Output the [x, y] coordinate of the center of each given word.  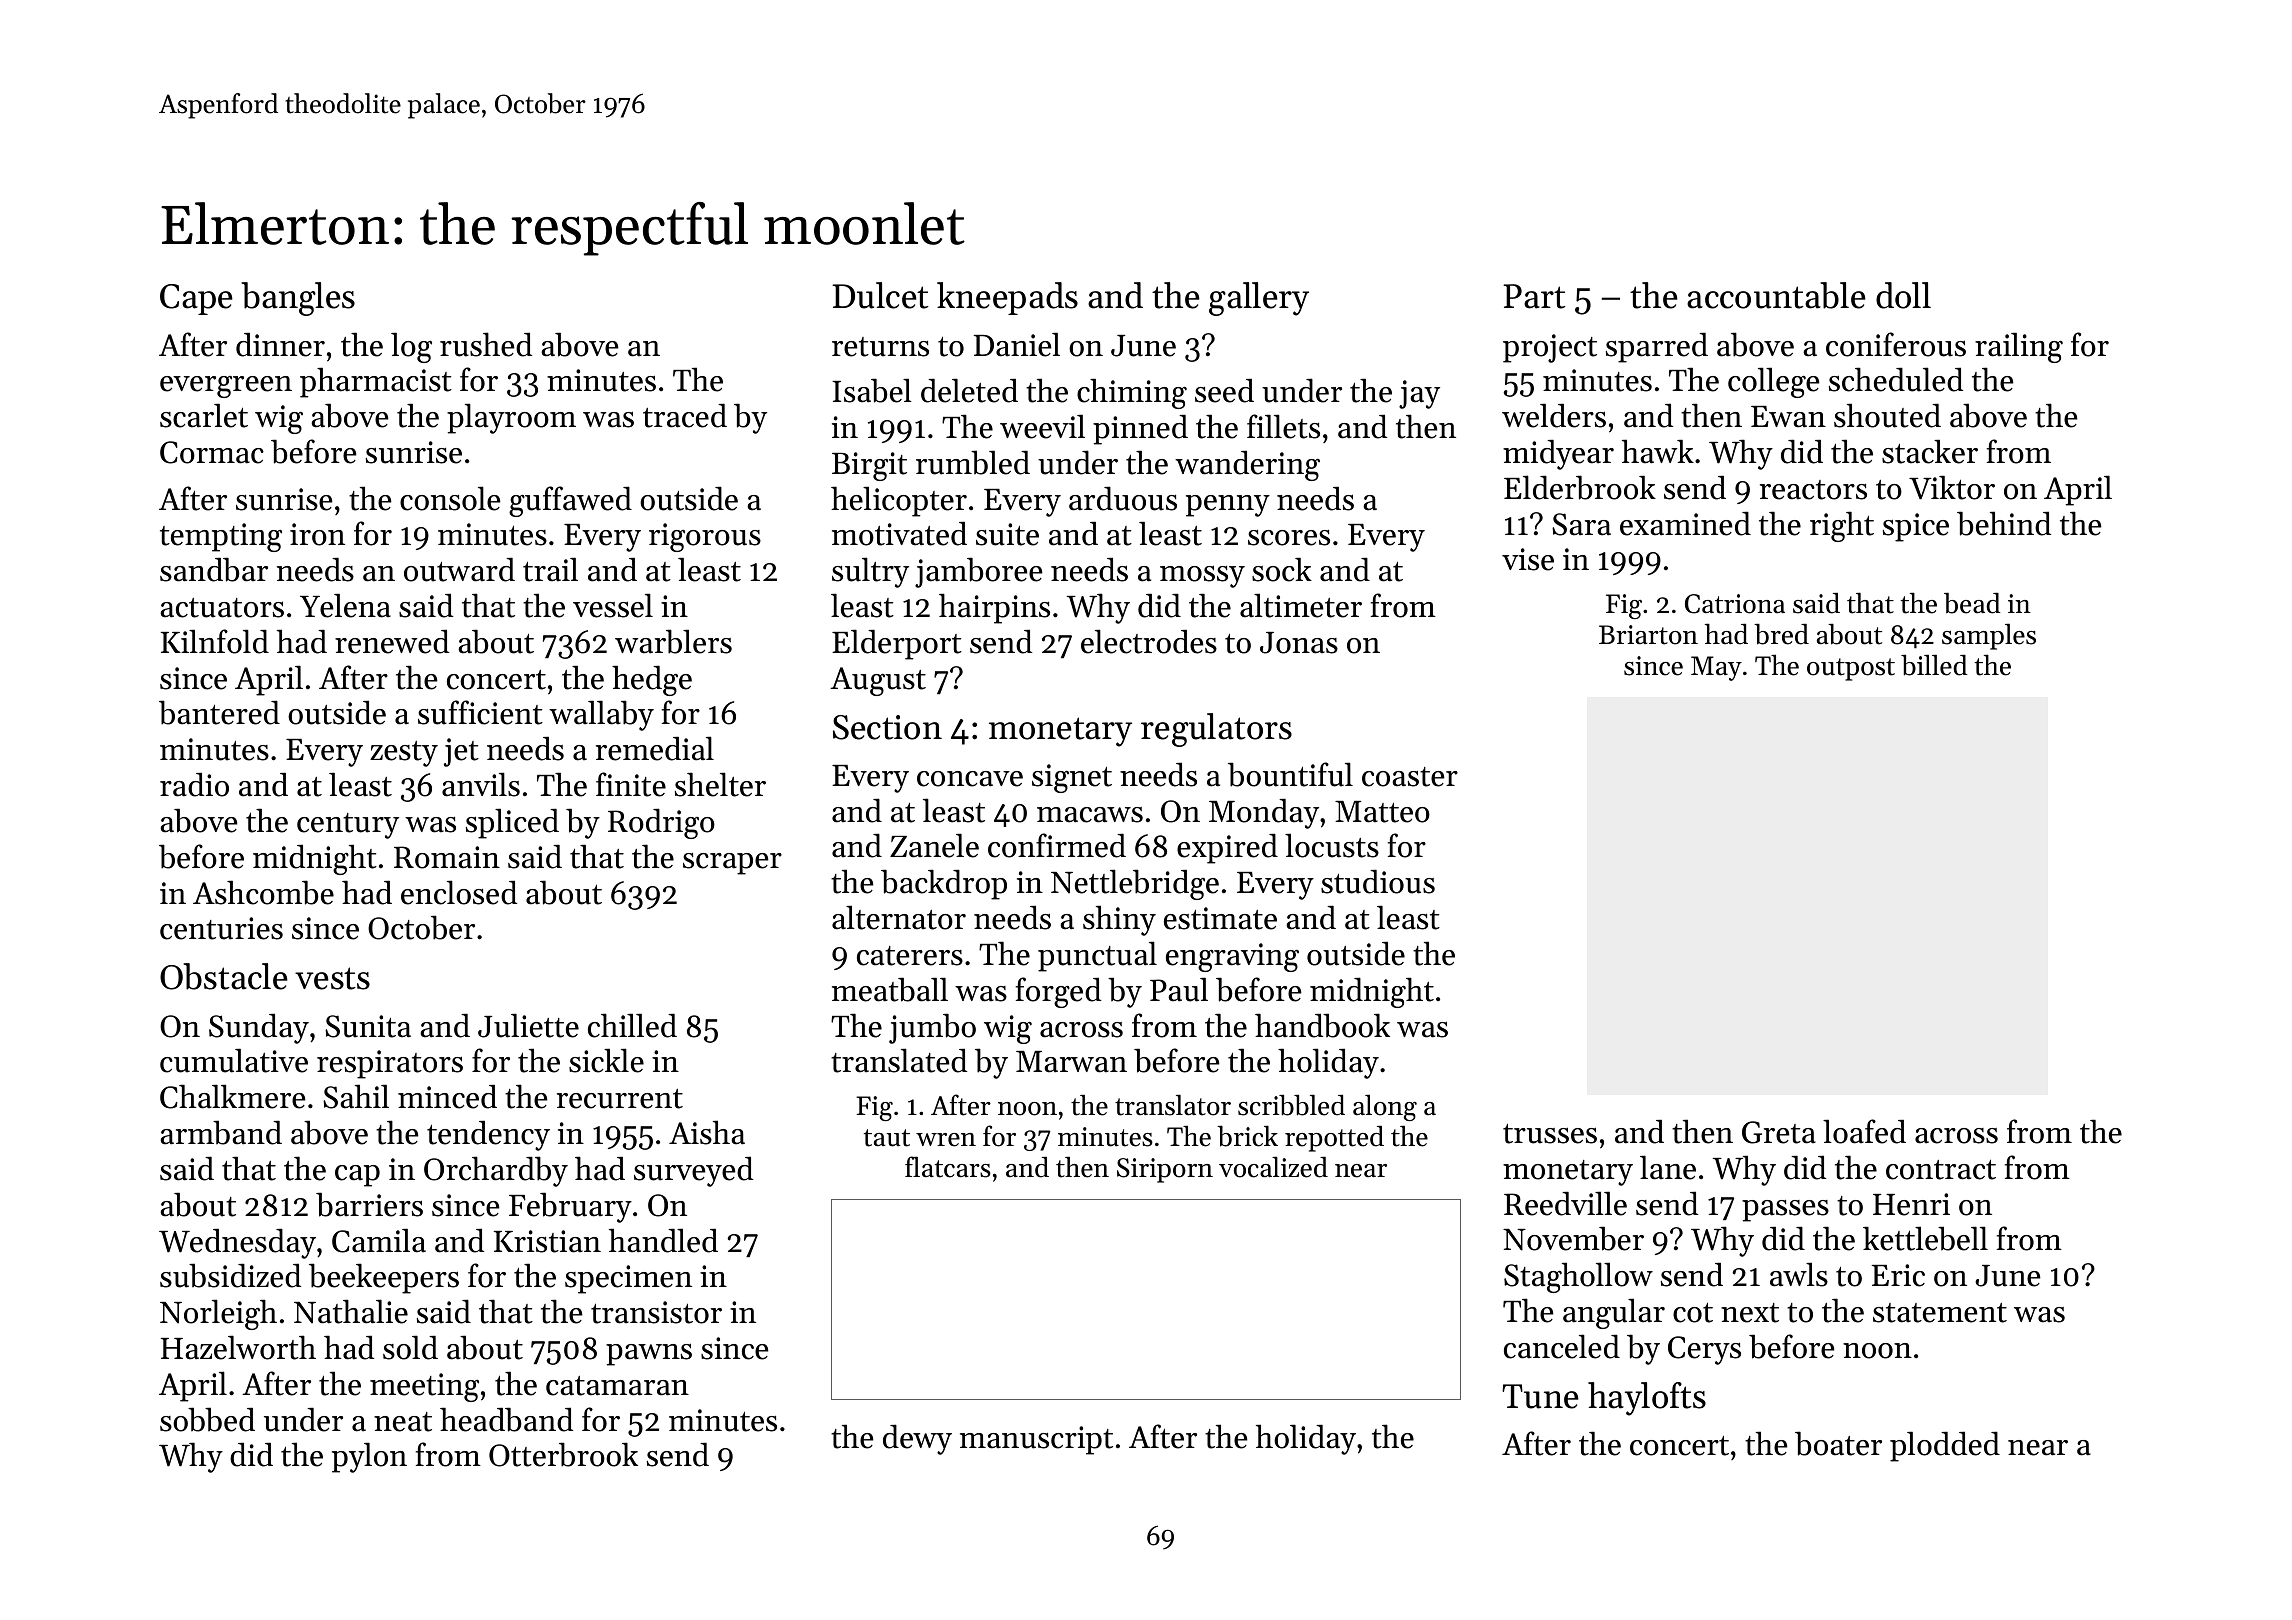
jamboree [978, 572]
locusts [1332, 845]
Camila [379, 1240]
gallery [1259, 299]
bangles [298, 299]
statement [1940, 1313]
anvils [481, 784]
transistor [656, 1312]
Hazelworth [238, 1347]
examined [1685, 523]
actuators [222, 608]
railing [2019, 347]
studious [1378, 881]
